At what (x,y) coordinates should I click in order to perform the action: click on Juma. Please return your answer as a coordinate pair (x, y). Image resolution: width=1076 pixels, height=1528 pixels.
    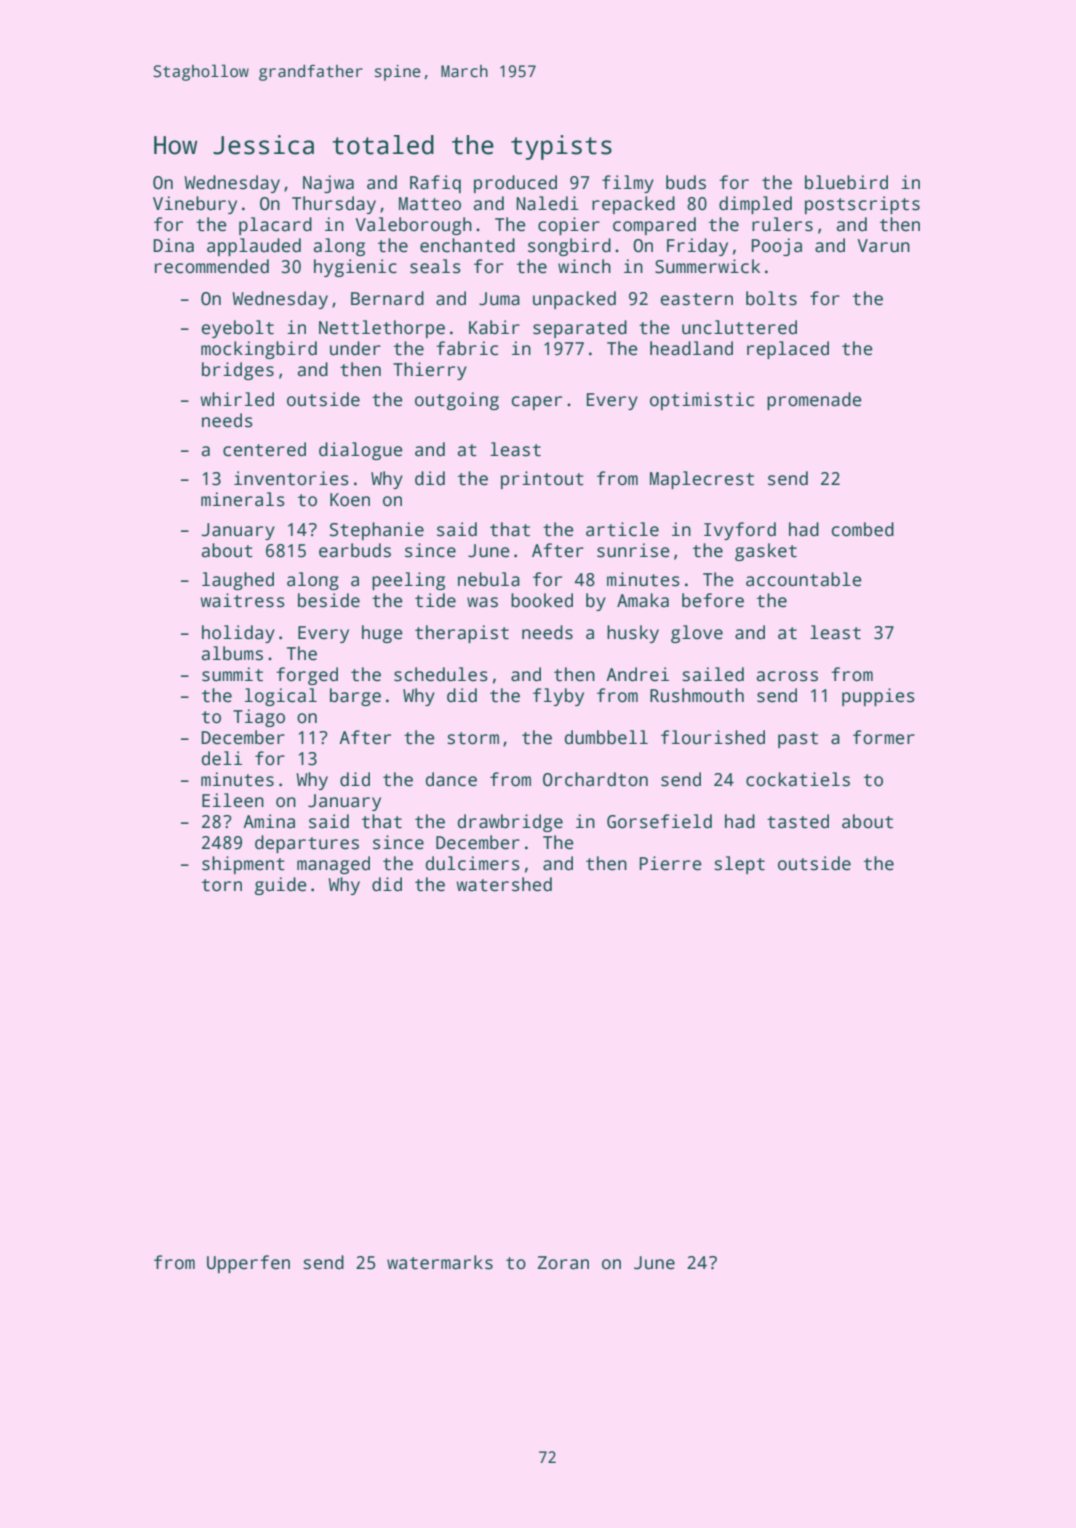
    Looking at the image, I should click on (499, 299).
